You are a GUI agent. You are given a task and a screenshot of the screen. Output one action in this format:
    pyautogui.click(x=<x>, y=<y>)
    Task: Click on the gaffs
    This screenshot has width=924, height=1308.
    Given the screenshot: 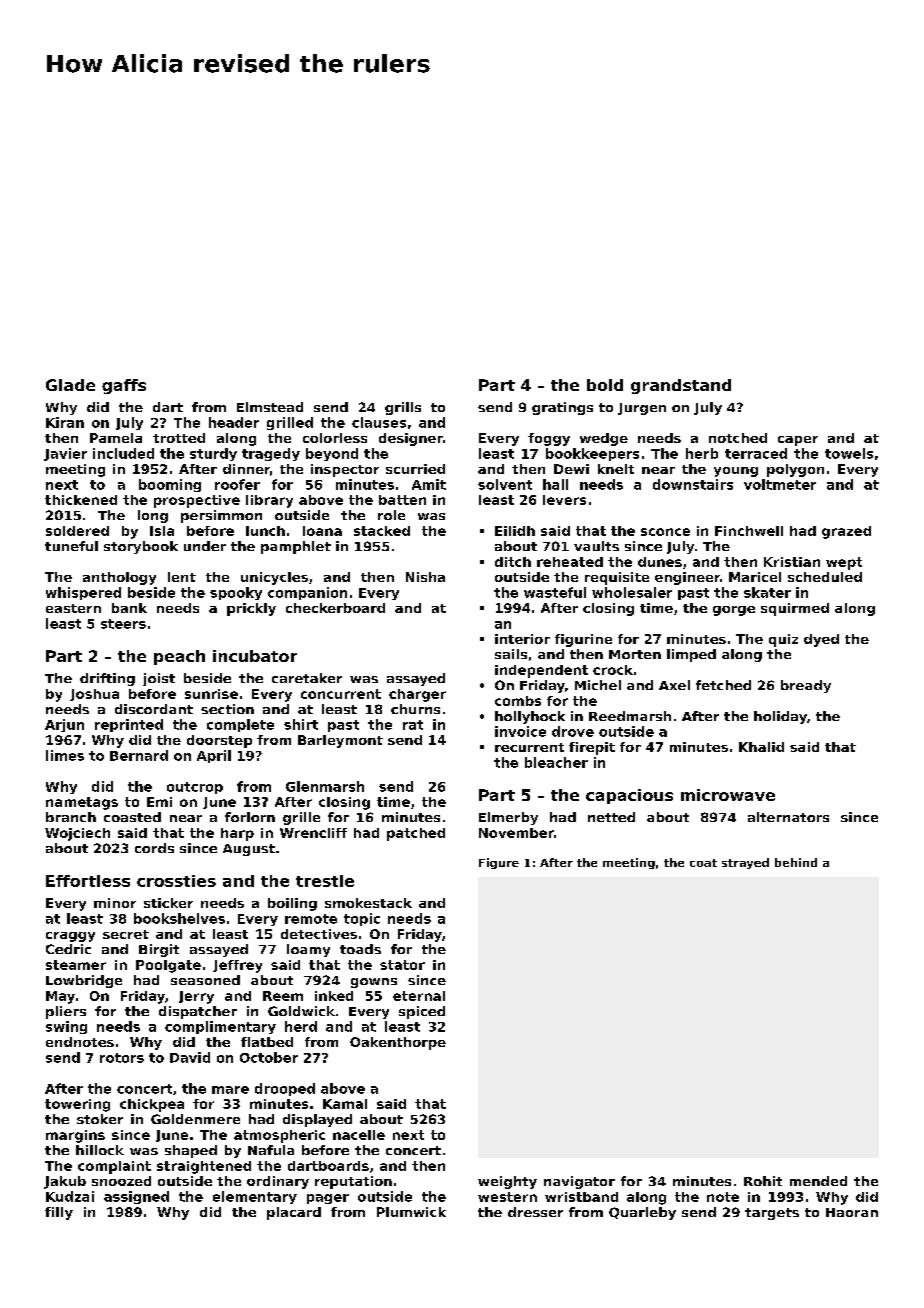 What is the action you would take?
    pyautogui.click(x=124, y=386)
